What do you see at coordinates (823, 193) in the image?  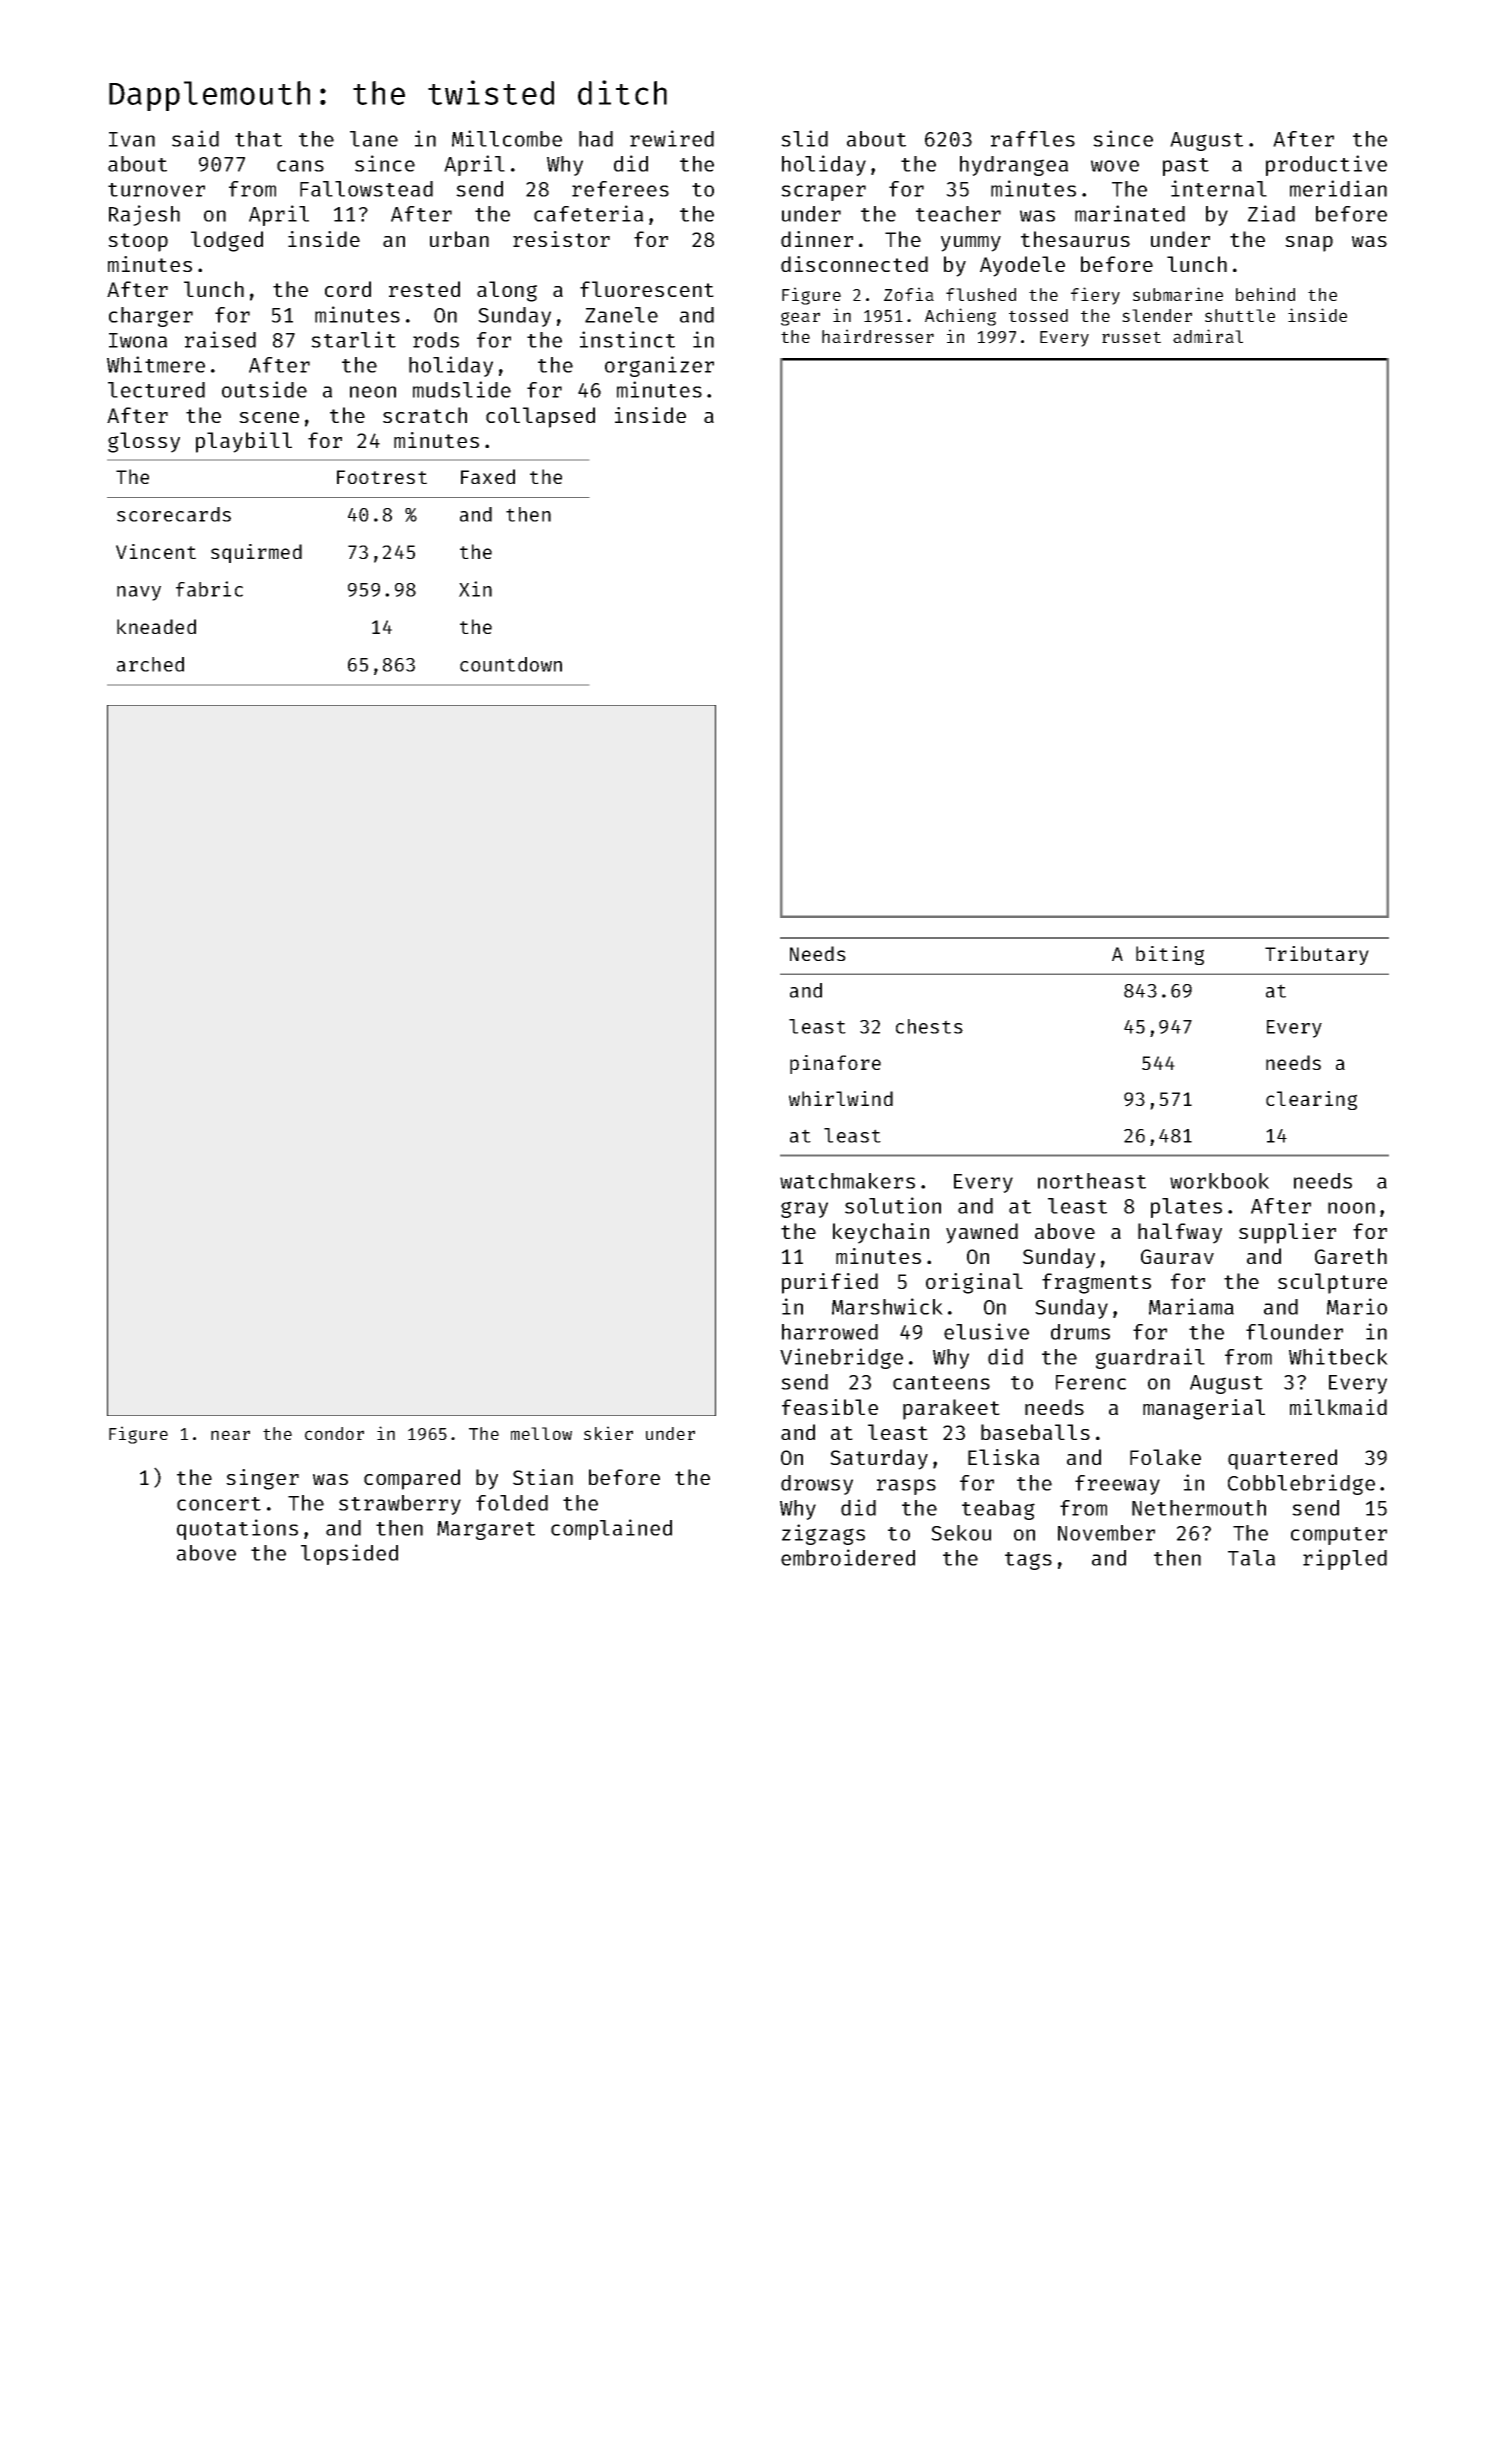 I see `scraper` at bounding box center [823, 193].
